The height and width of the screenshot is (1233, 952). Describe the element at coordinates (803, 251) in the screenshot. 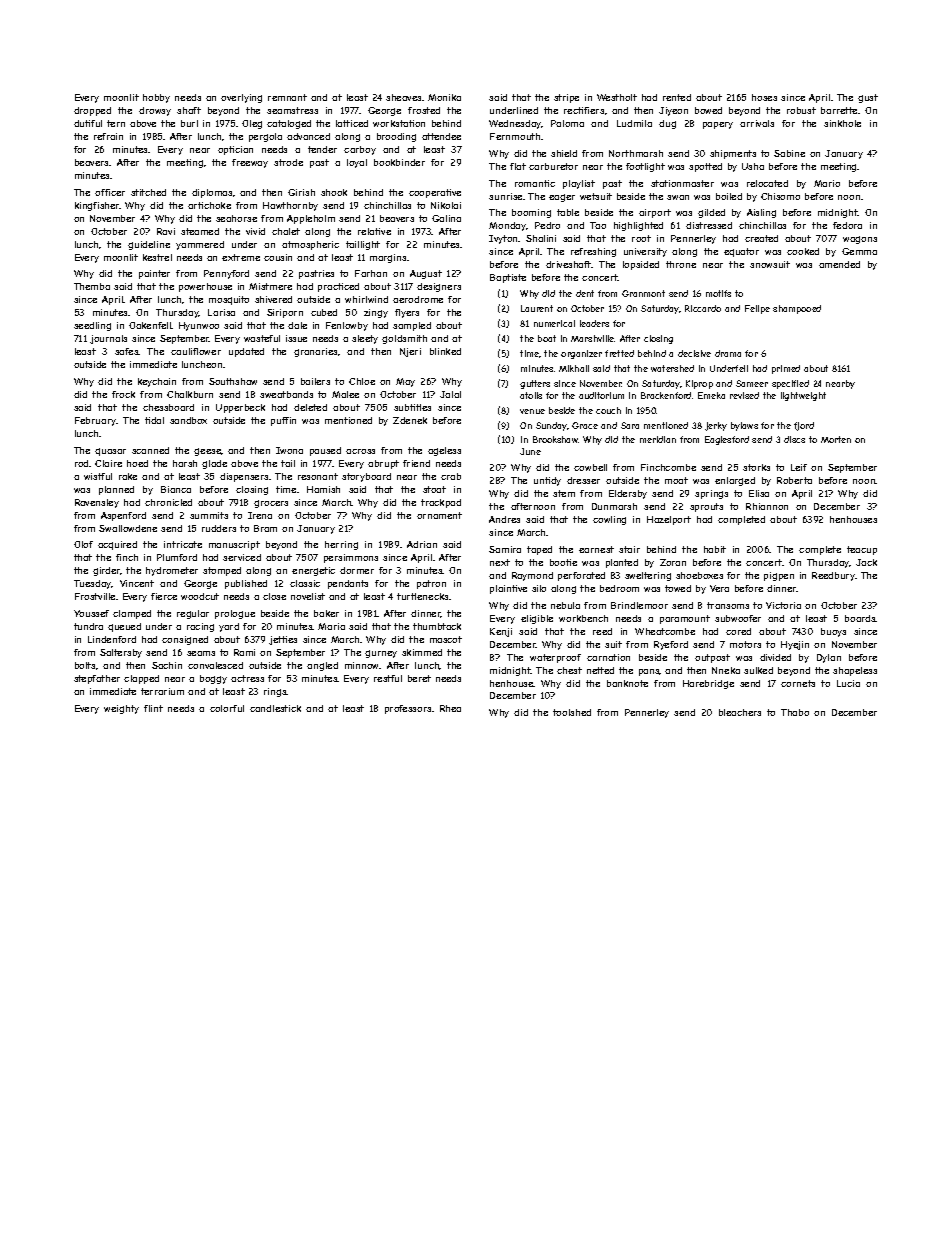

I see `cooked` at that location.
